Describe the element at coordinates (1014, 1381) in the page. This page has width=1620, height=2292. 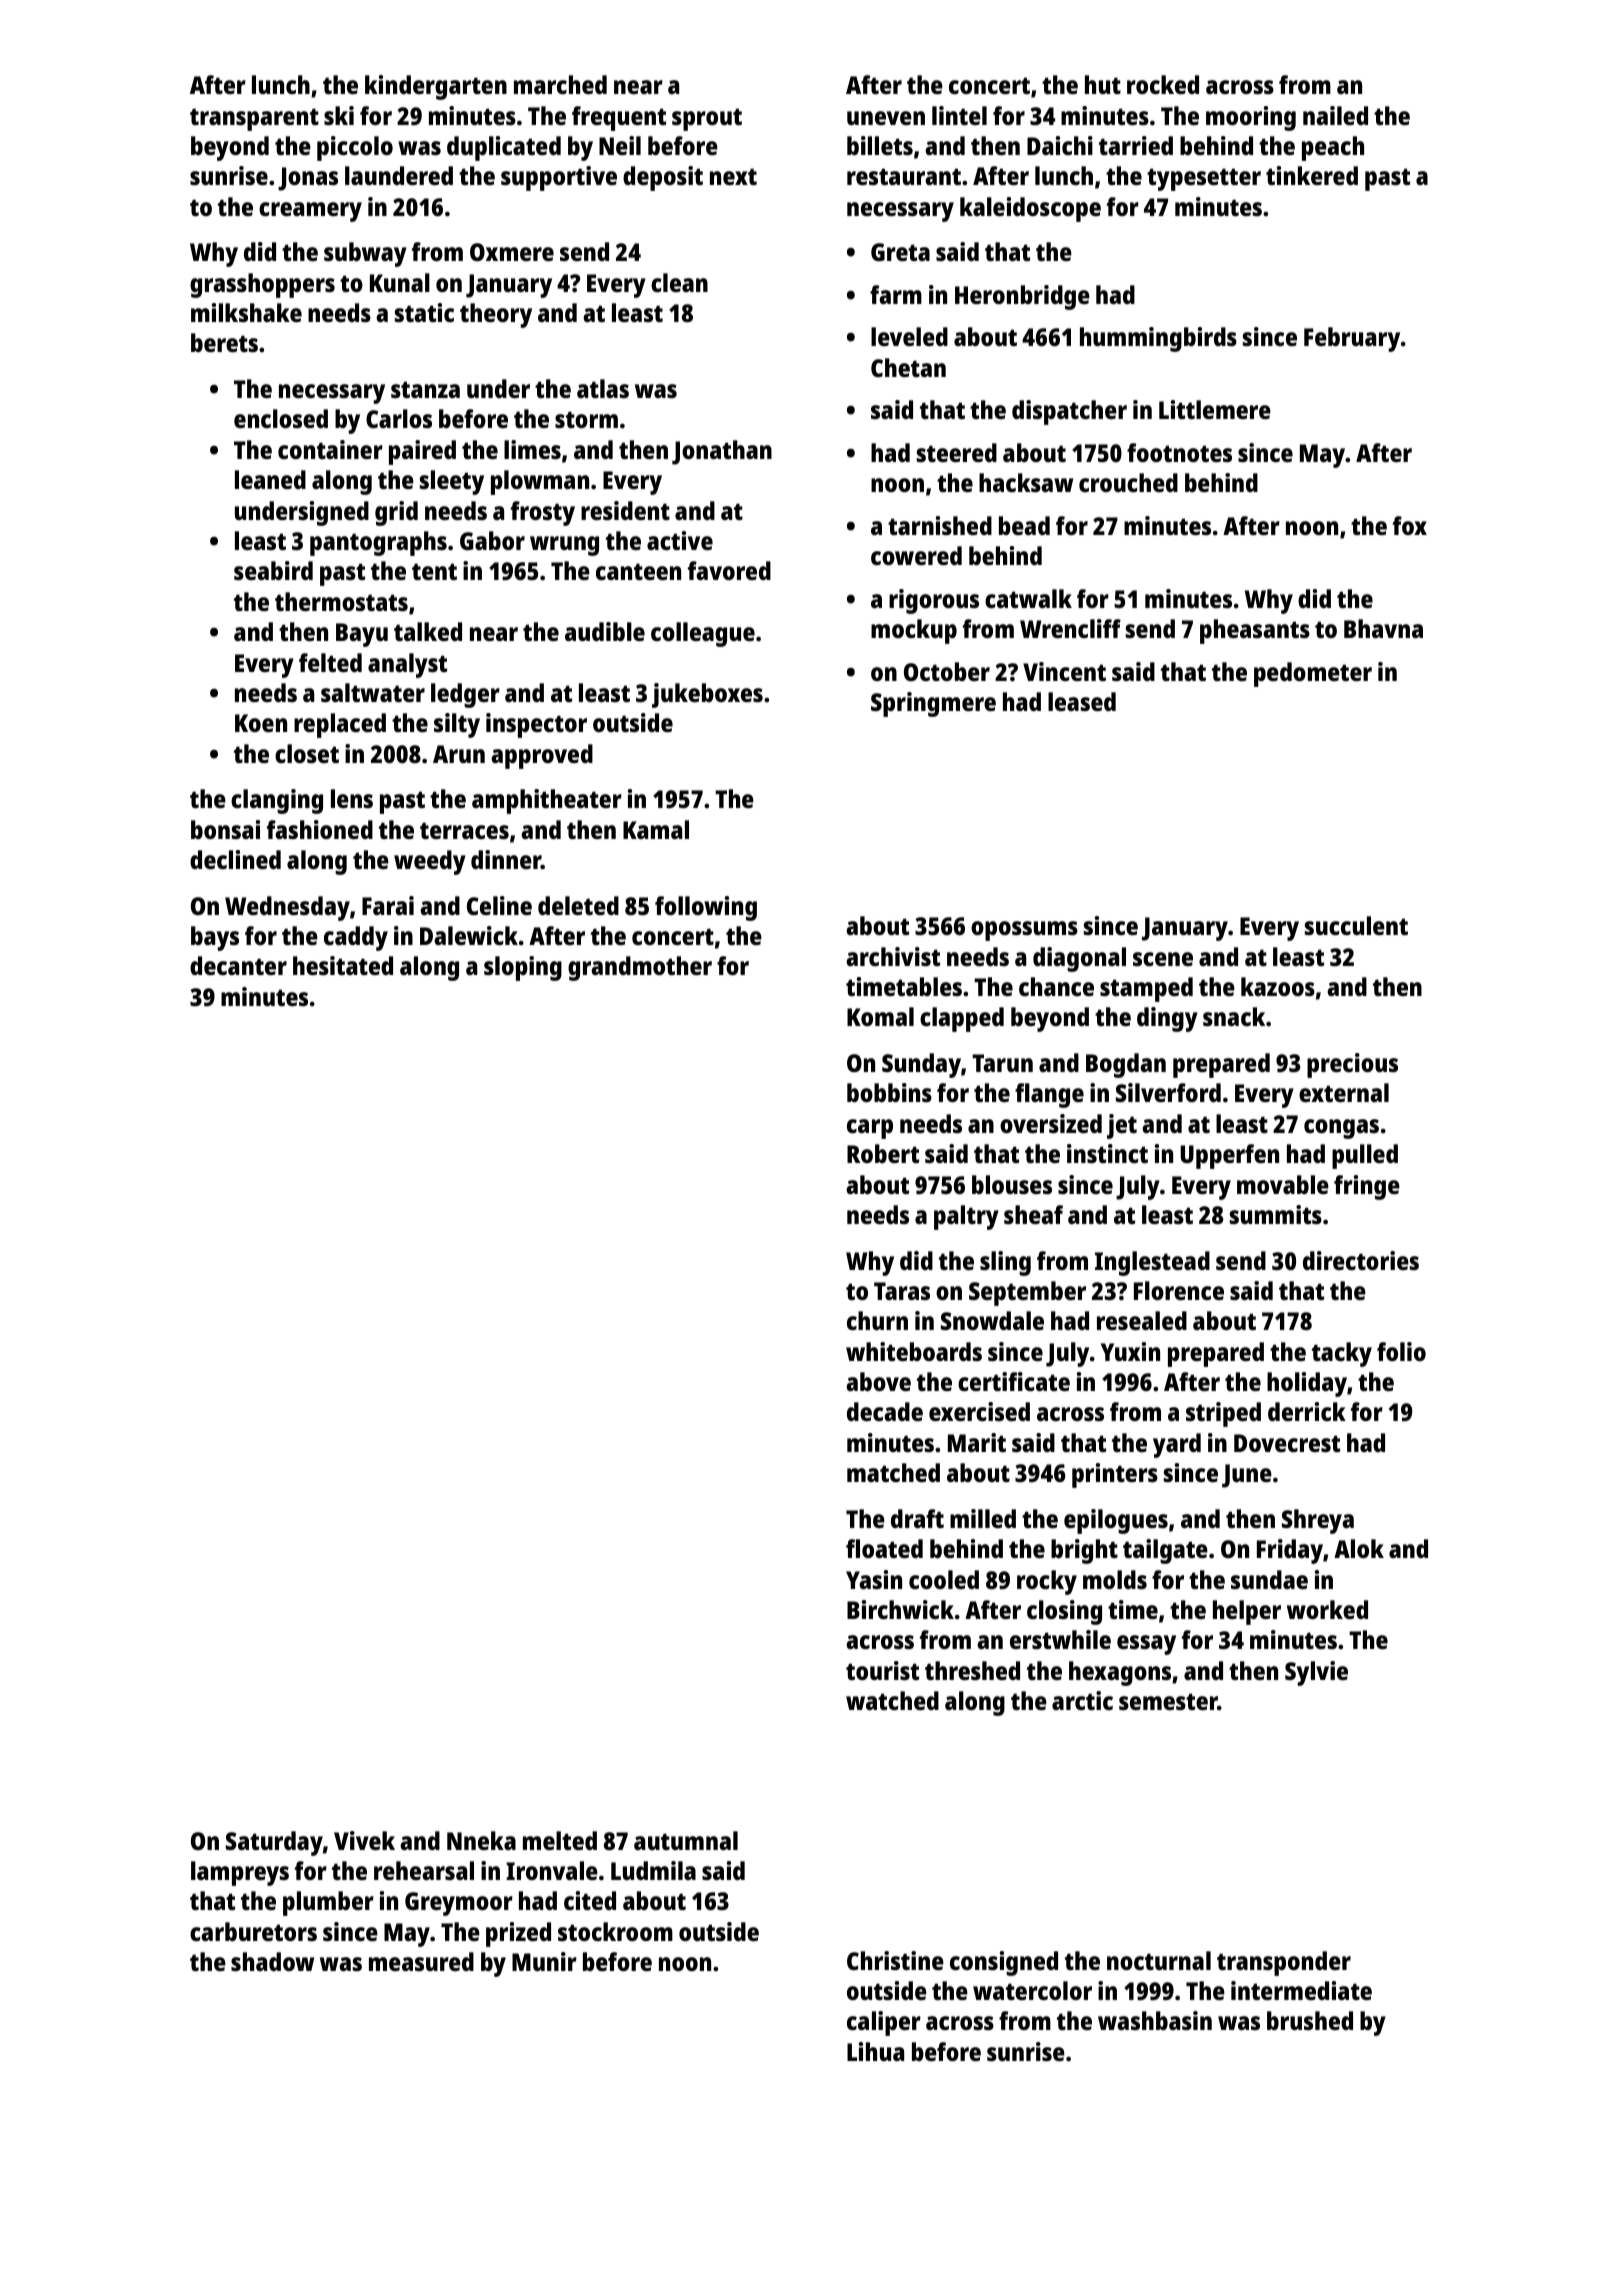
I see `certificate` at that location.
